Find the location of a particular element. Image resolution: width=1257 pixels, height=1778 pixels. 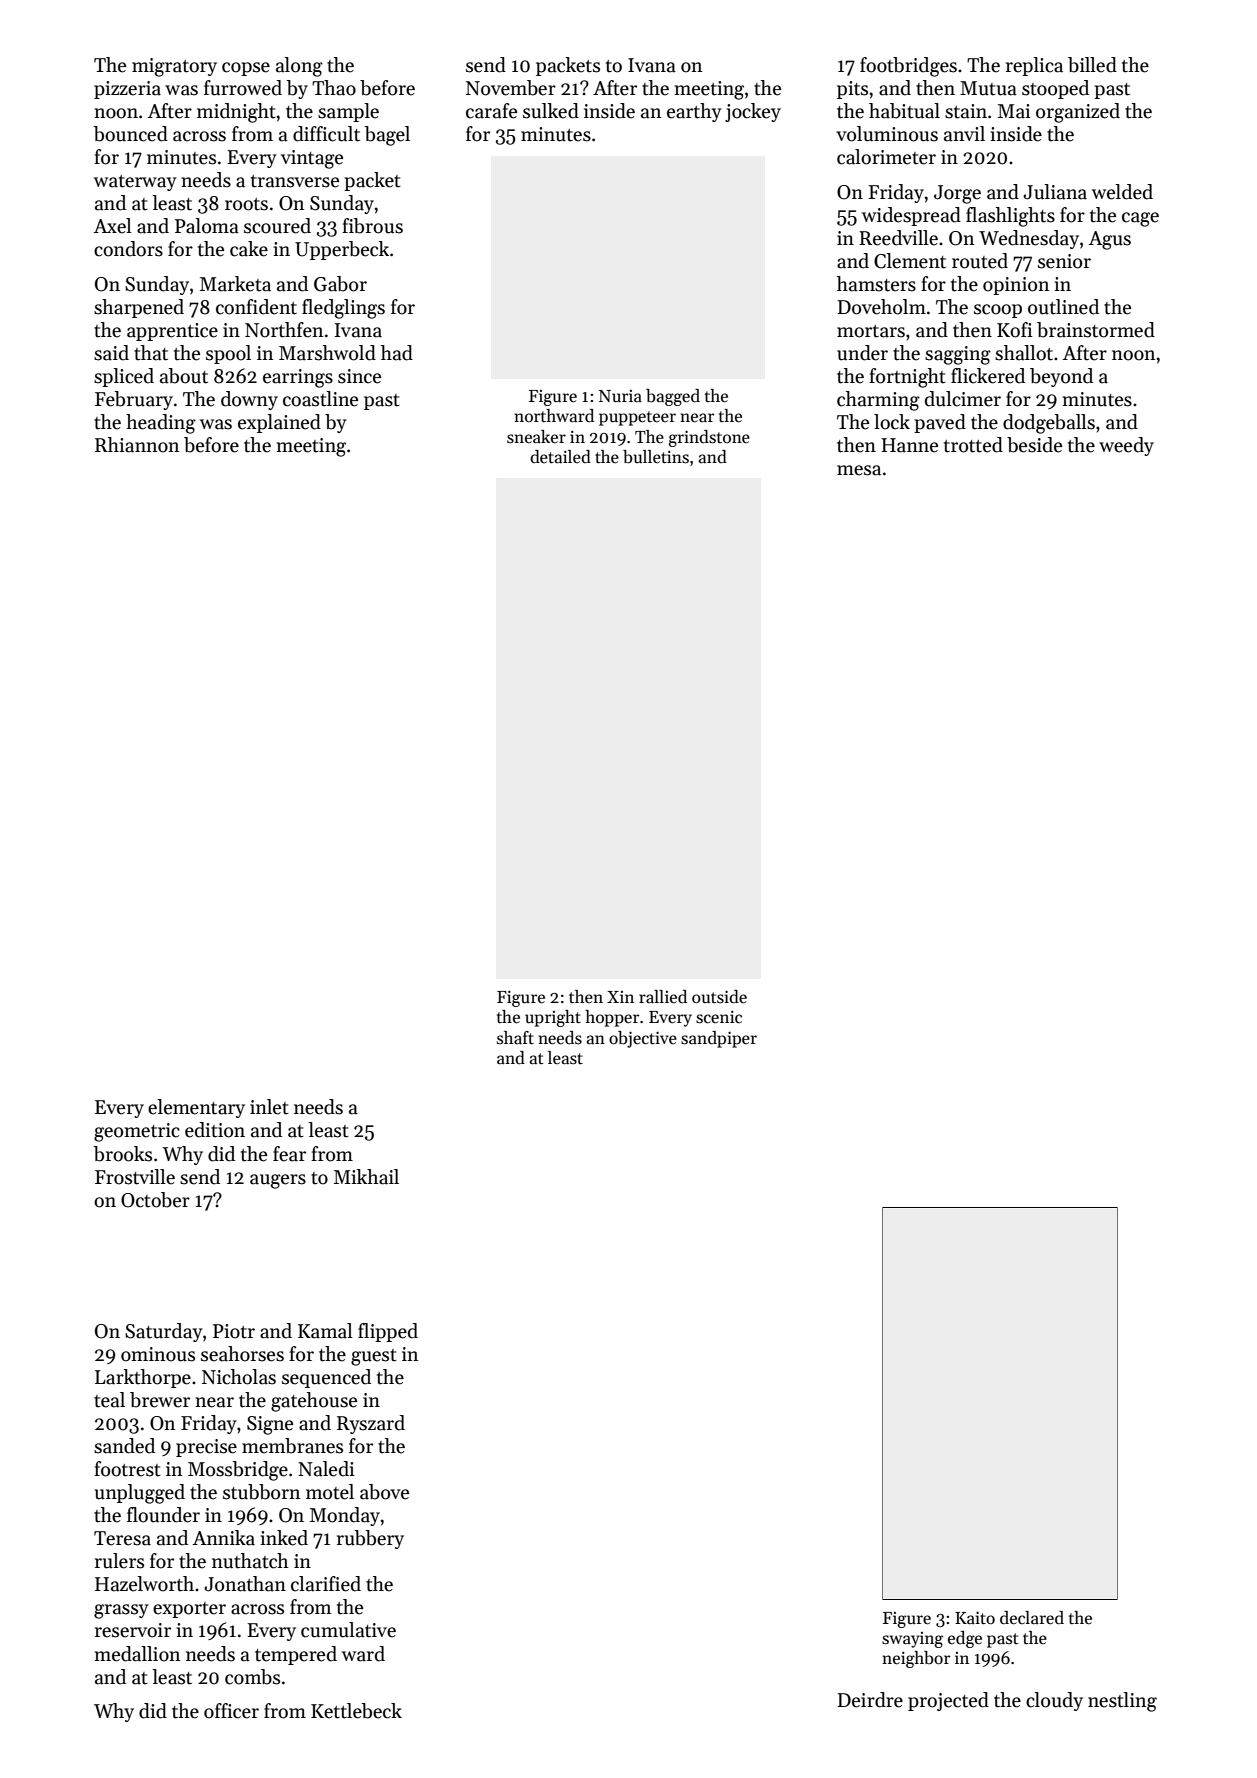

Nuria is located at coordinates (620, 396).
